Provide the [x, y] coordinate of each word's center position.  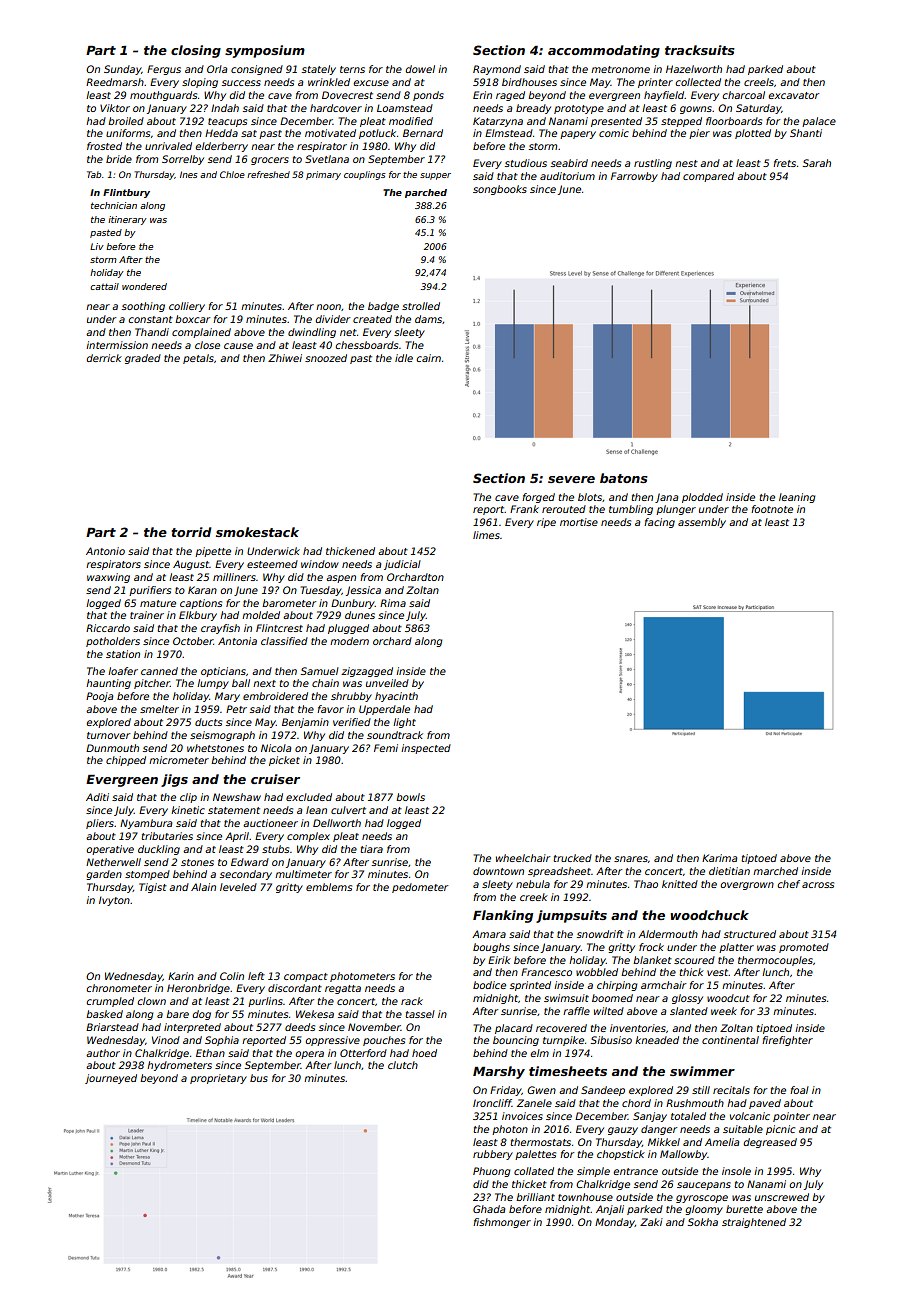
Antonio [105, 551]
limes [486, 535]
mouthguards [163, 96]
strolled [421, 306]
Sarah [817, 163]
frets [784, 163]
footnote [772, 509]
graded [143, 359]
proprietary [218, 1079]
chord [636, 1103]
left [256, 976]
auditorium [567, 176]
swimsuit [566, 998]
